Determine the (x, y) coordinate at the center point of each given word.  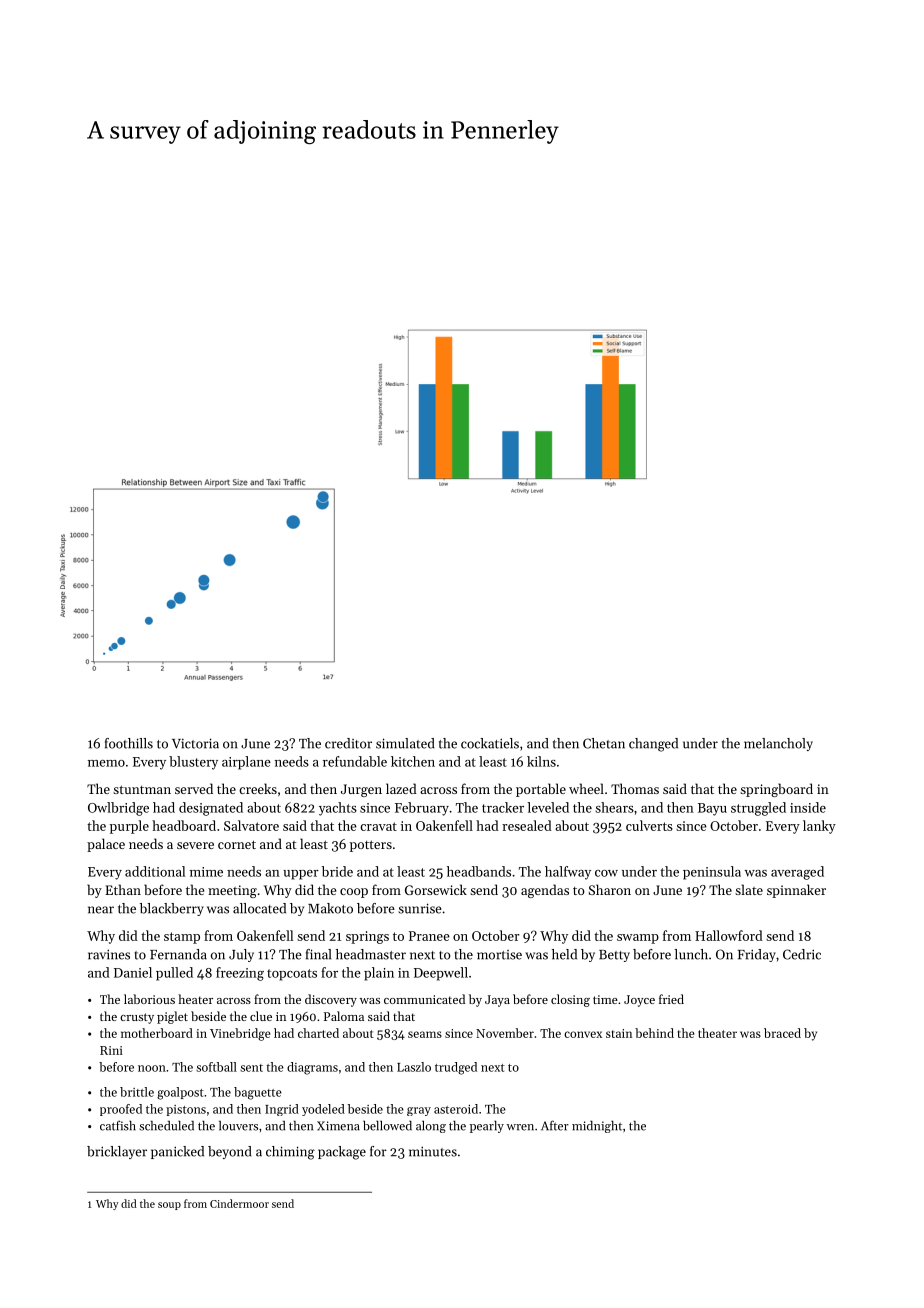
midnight (597, 1127)
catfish (118, 1125)
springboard (776, 790)
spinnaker (796, 891)
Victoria (195, 743)
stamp (182, 938)
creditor (348, 743)
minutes (433, 1151)
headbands (479, 871)
